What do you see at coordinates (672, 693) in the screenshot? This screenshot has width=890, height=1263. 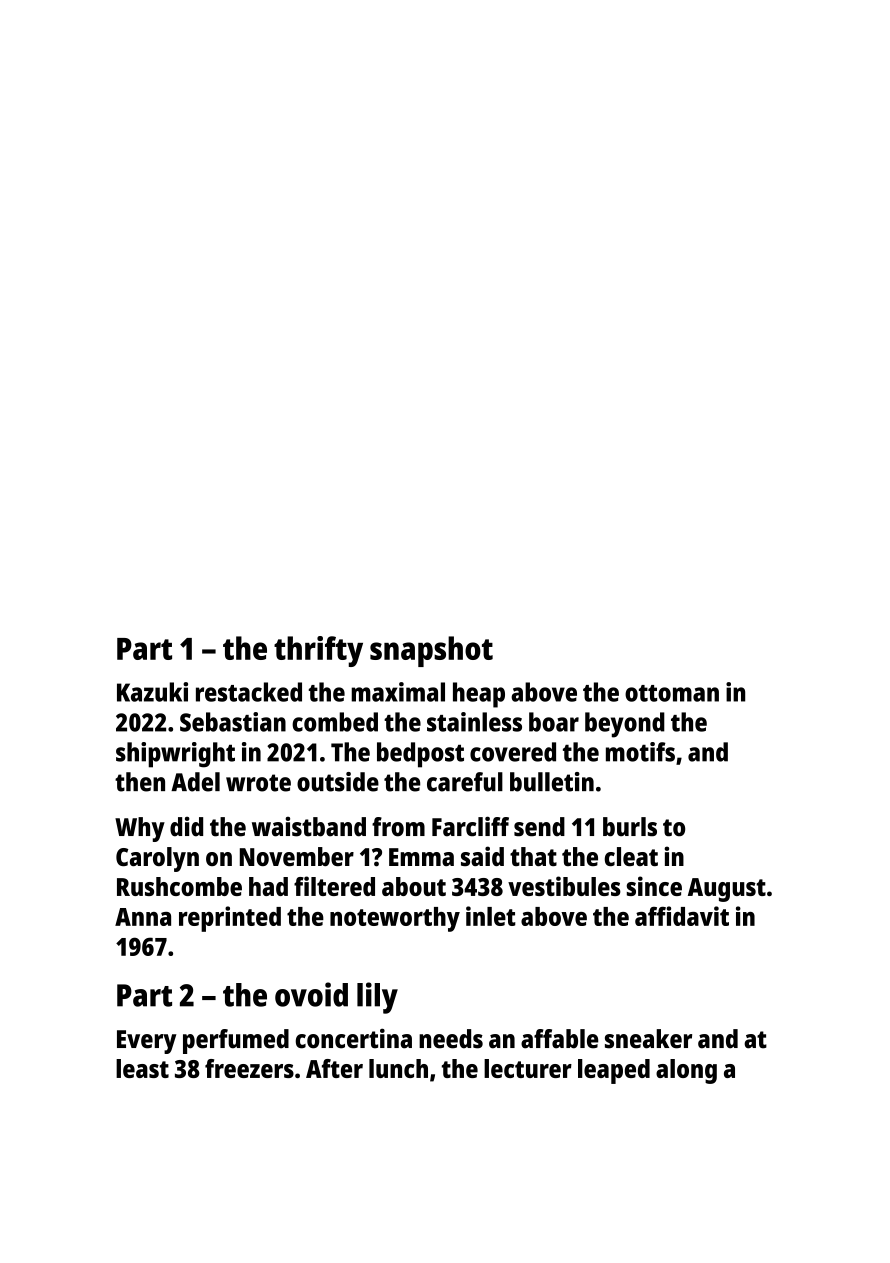 I see `ottoman` at bounding box center [672, 693].
